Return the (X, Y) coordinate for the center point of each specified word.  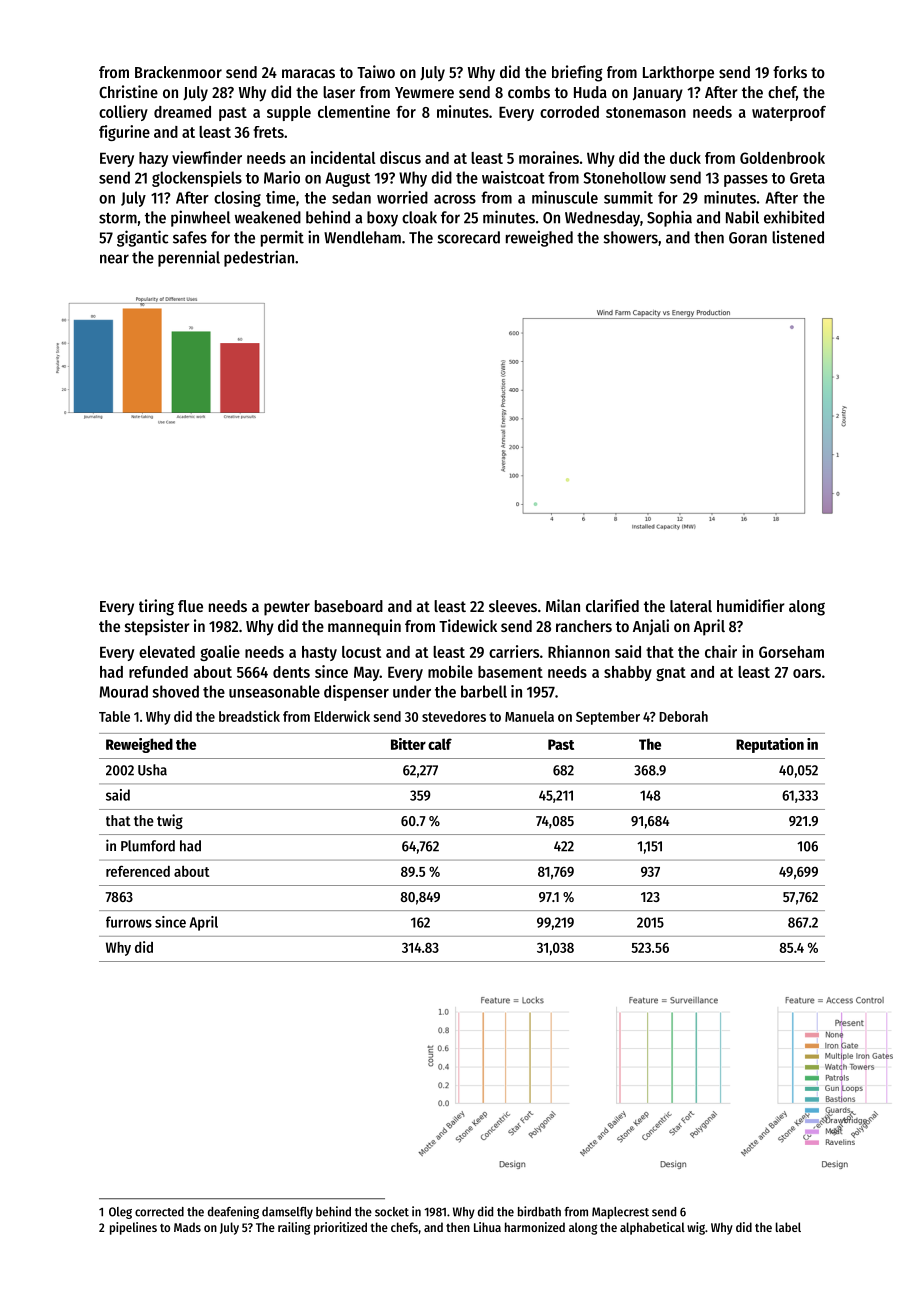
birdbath (539, 1211)
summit (628, 197)
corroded (569, 112)
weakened (268, 217)
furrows (129, 922)
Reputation (770, 745)
